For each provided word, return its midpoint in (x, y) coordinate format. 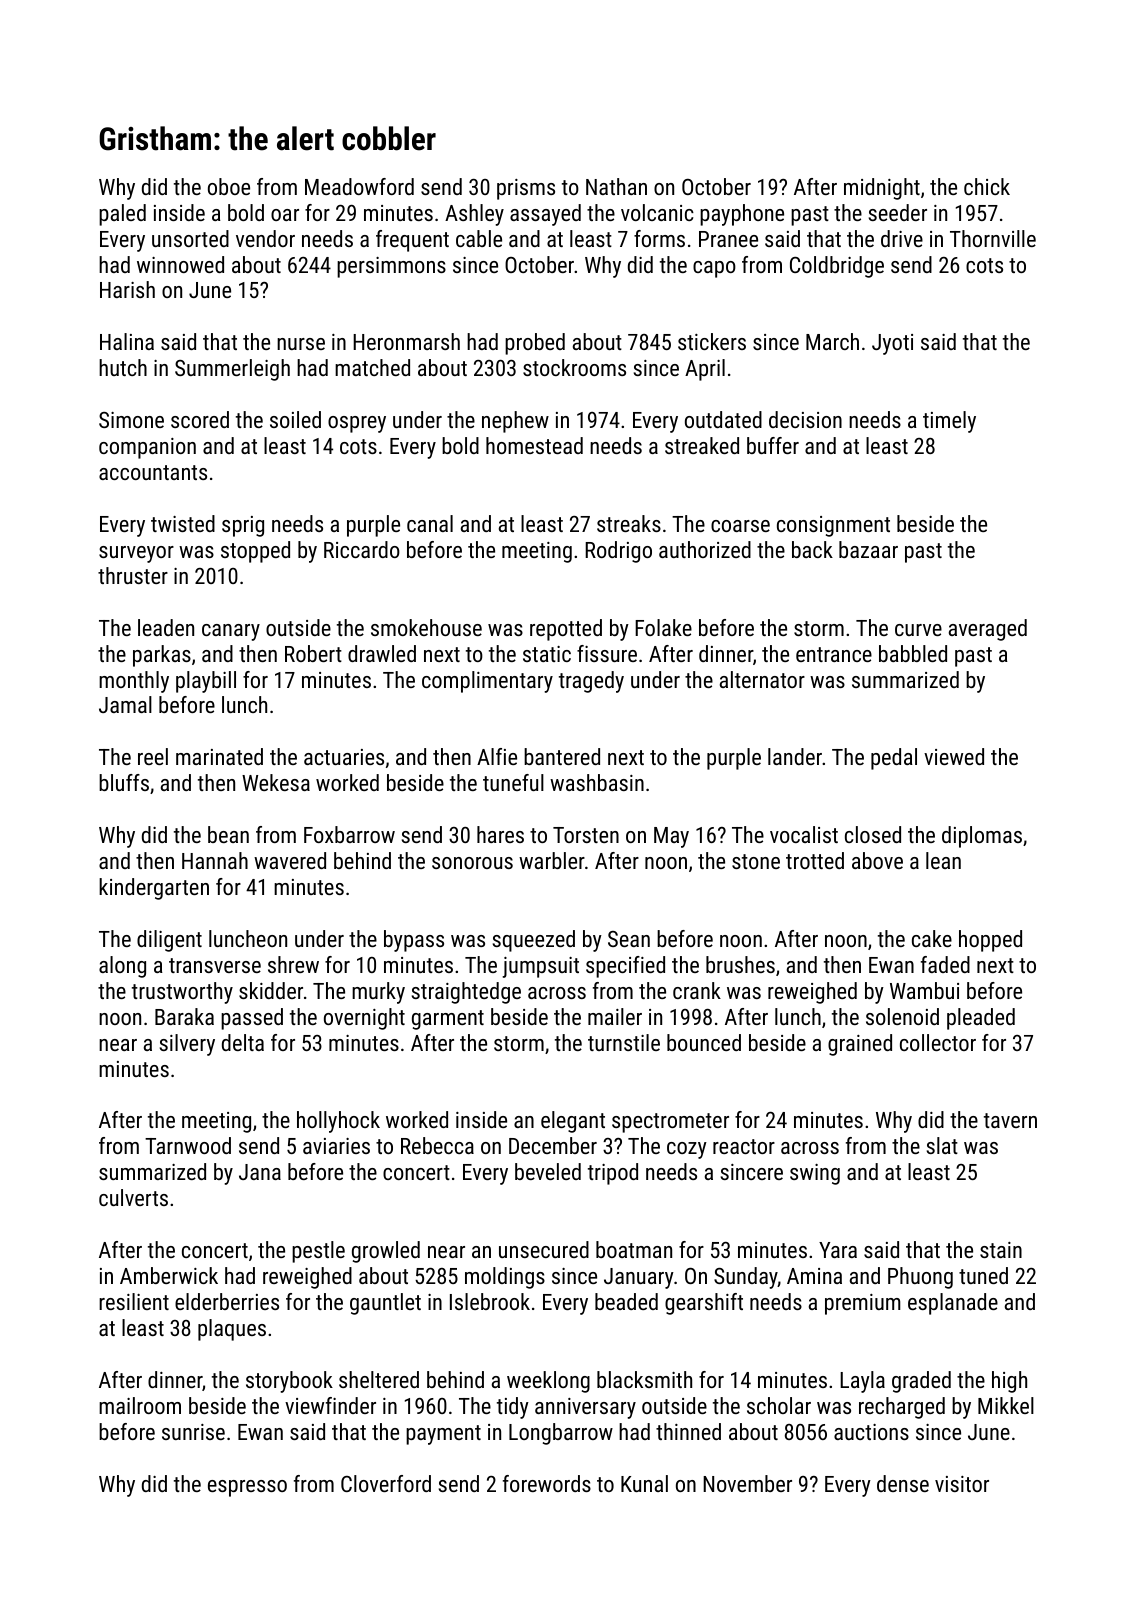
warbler (552, 860)
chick (987, 186)
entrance (834, 654)
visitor (962, 1484)
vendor (265, 238)
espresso (247, 1488)
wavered (290, 860)
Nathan (616, 186)
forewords (547, 1483)
